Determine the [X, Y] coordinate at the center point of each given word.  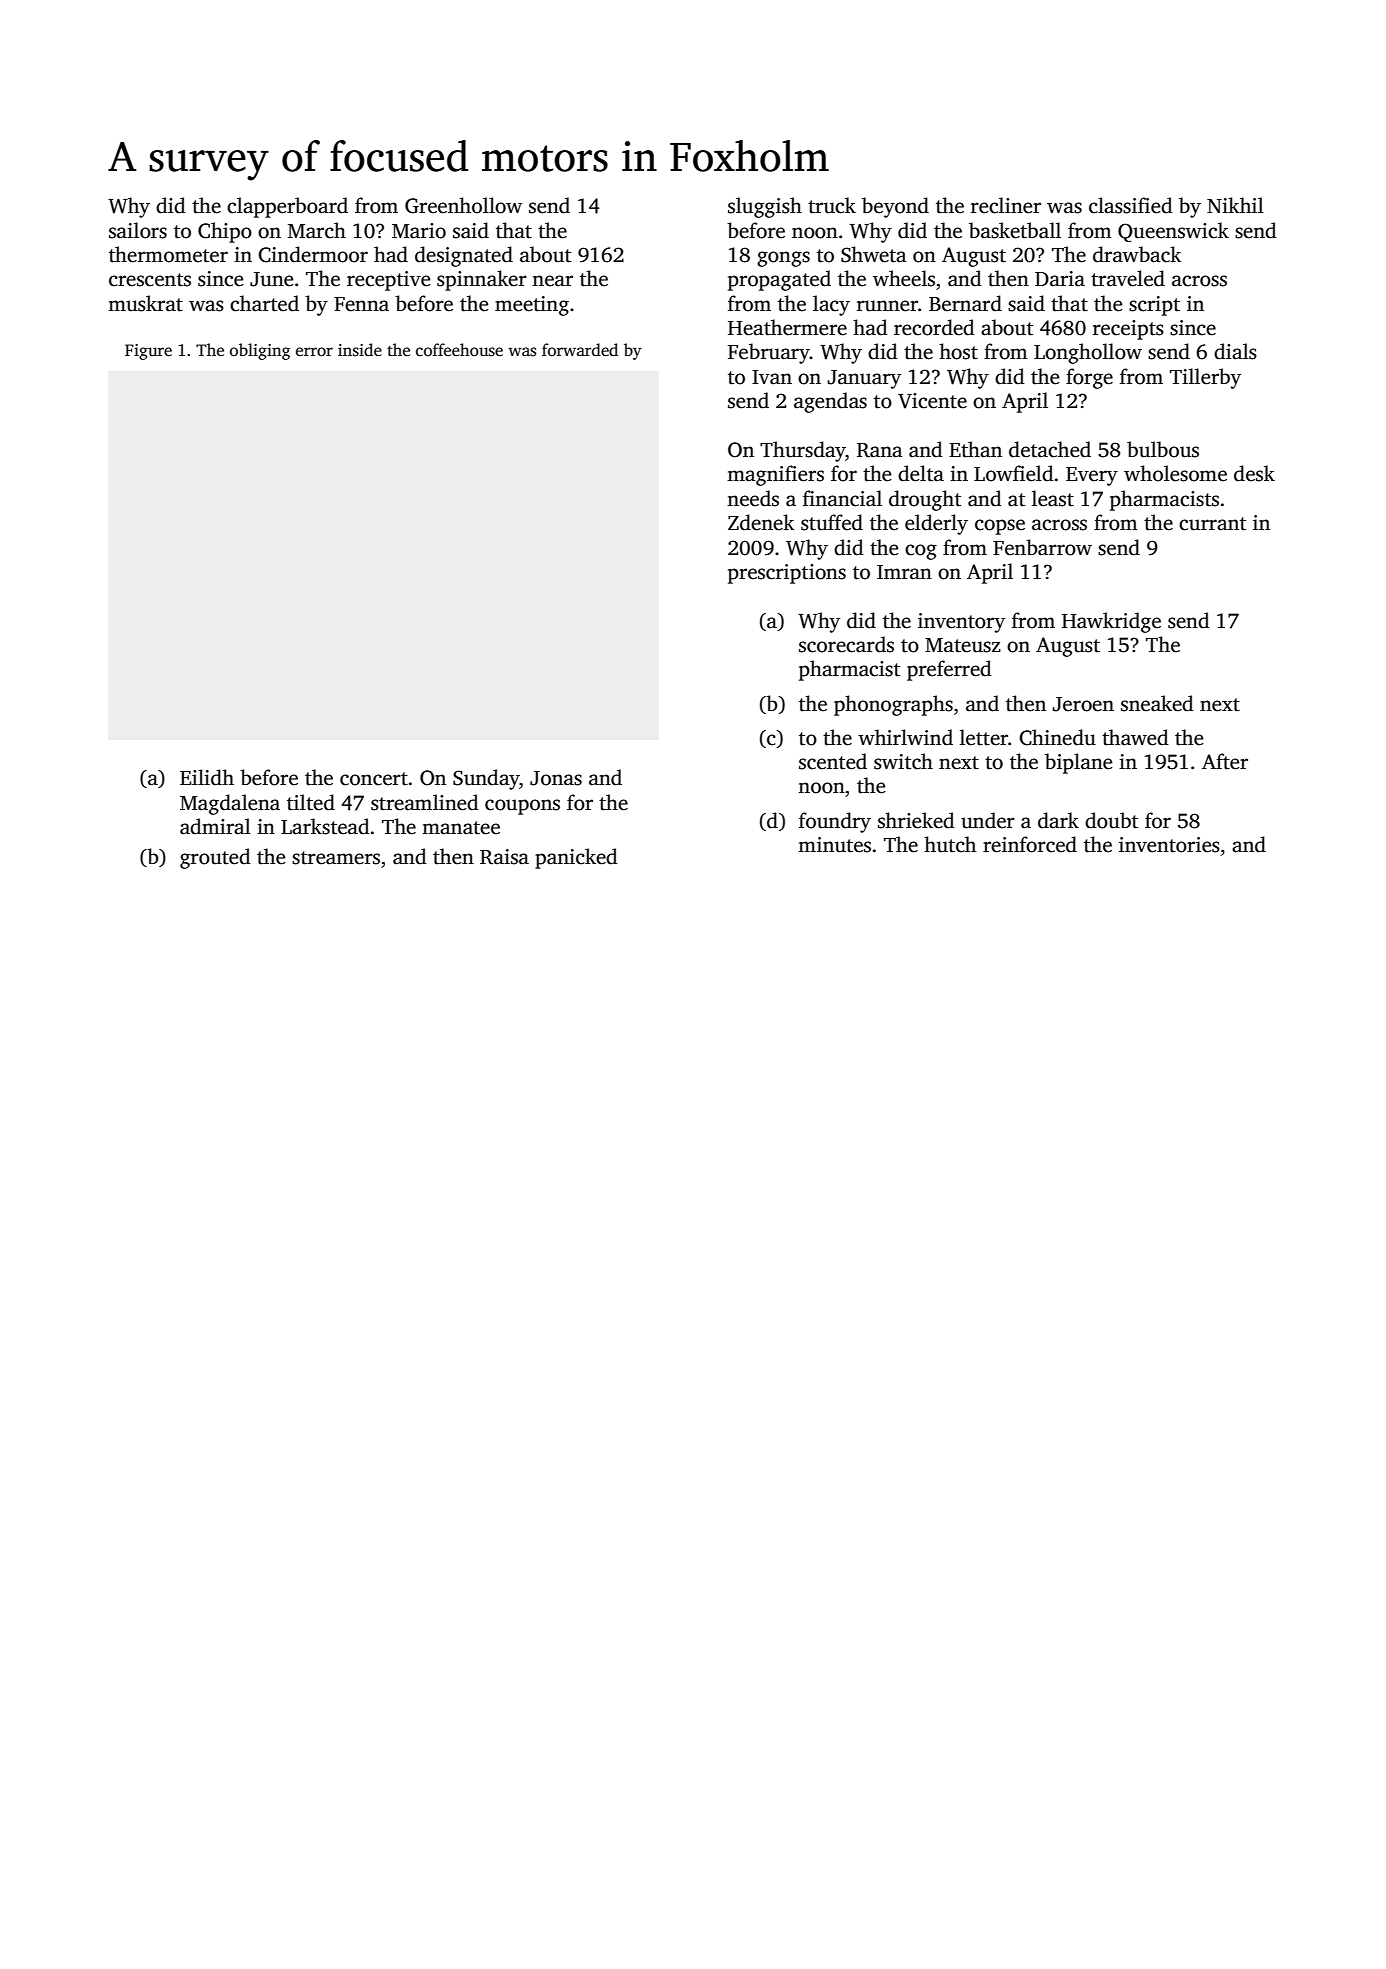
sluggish [765, 207]
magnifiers [775, 475]
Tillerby [1205, 378]
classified [1131, 205]
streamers [336, 858]
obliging [260, 351]
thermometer [168, 254]
